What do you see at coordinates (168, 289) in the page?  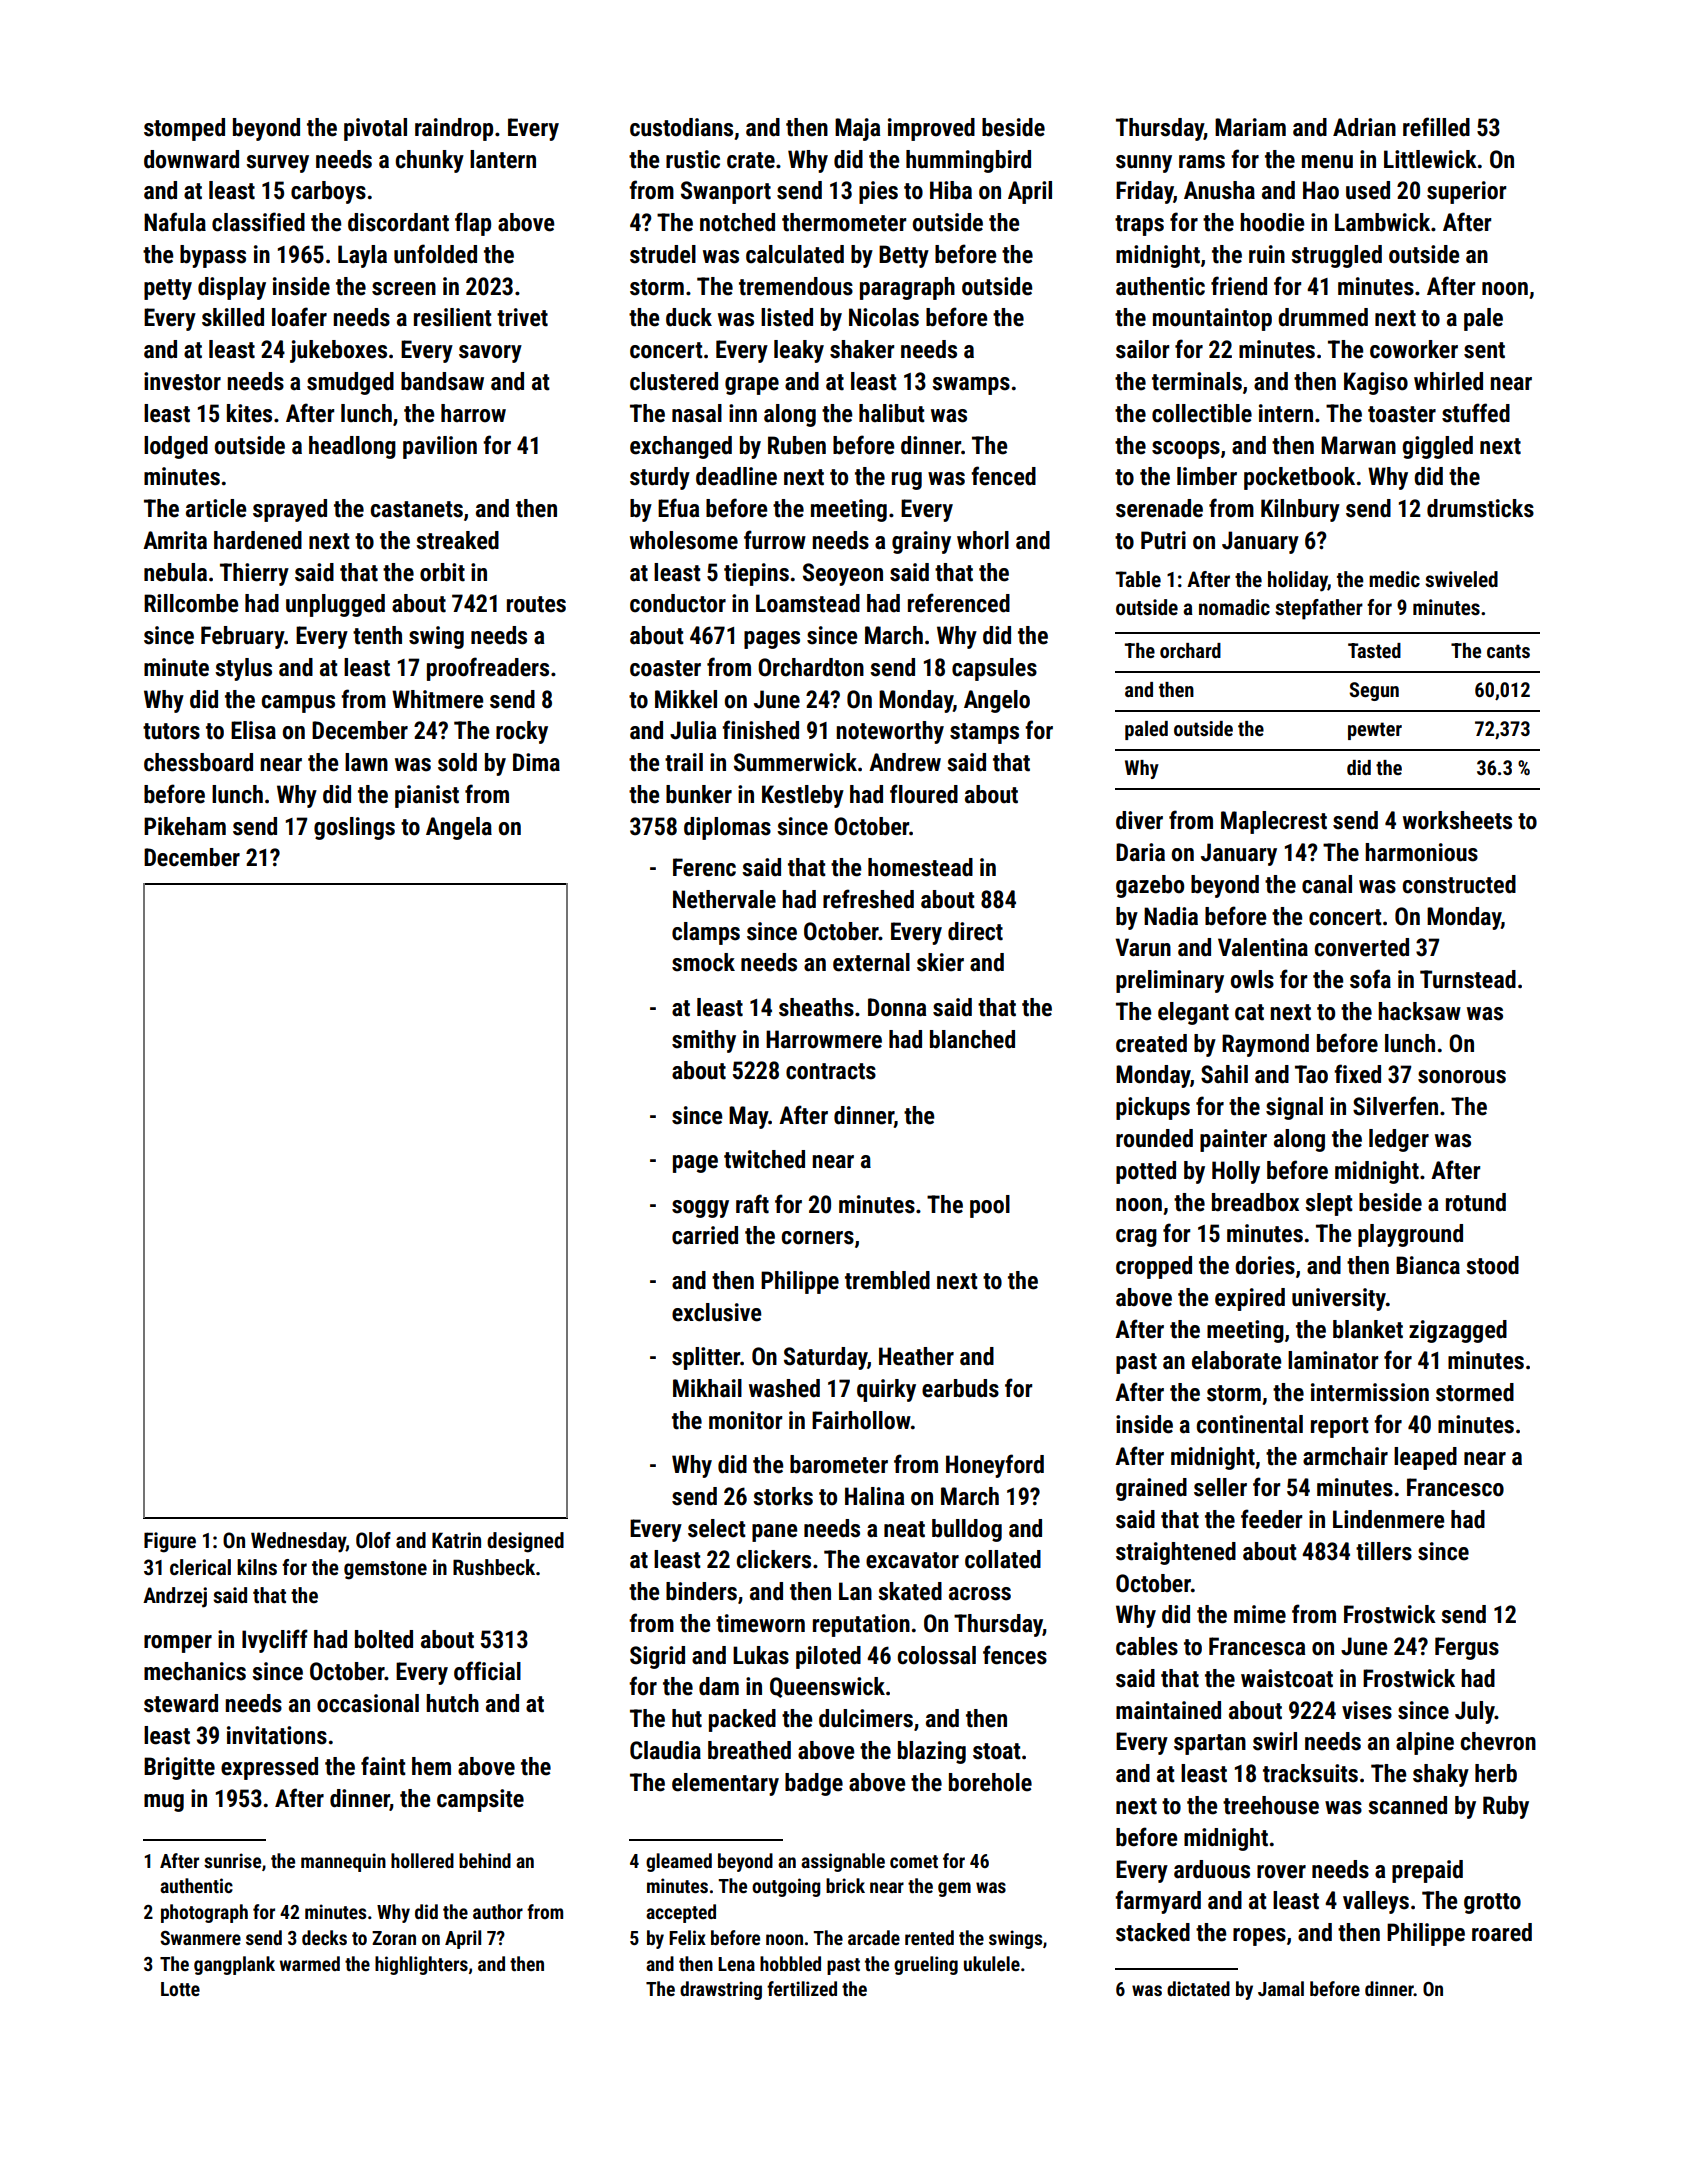 I see `petty` at bounding box center [168, 289].
